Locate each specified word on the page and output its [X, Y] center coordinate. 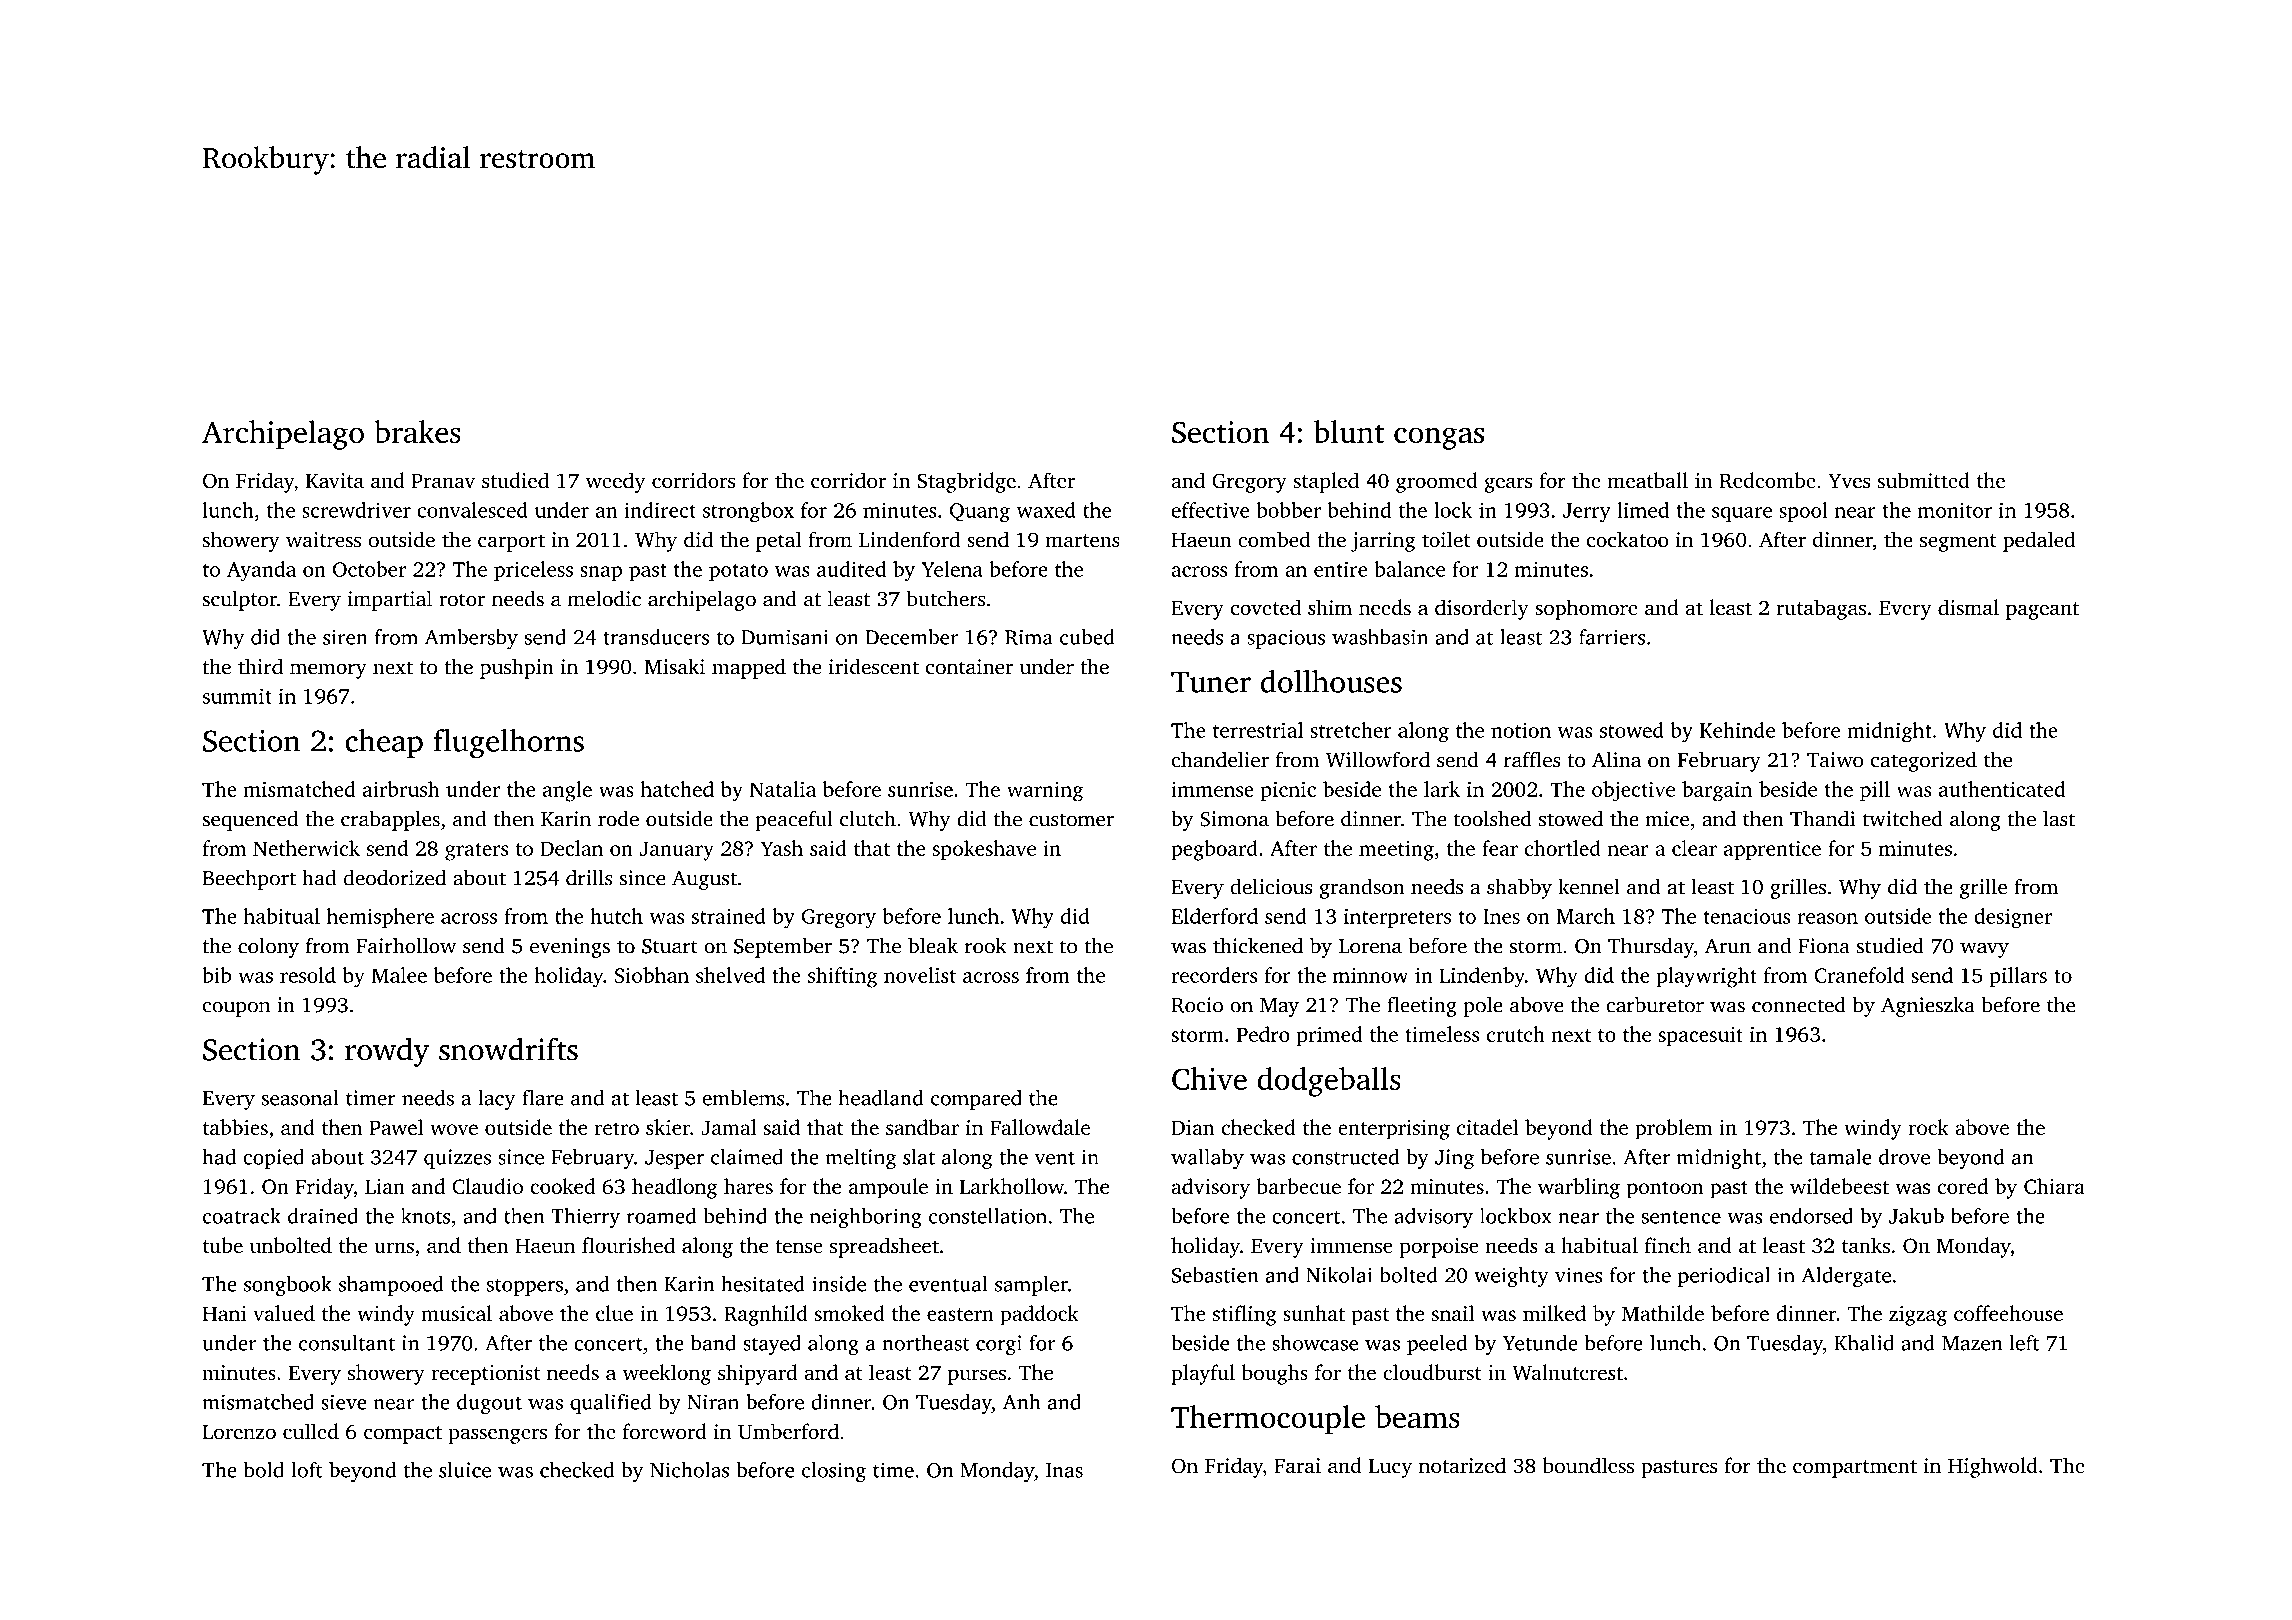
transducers [656, 637]
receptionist [485, 1375]
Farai [1297, 1465]
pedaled [2039, 541]
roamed [661, 1216]
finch [1668, 1245]
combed [1274, 539]
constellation [988, 1216]
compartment [1855, 1469]
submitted [1924, 480]
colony [268, 947]
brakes [417, 431]
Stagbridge [966, 482]
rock [1928, 1127]
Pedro [1263, 1034]
